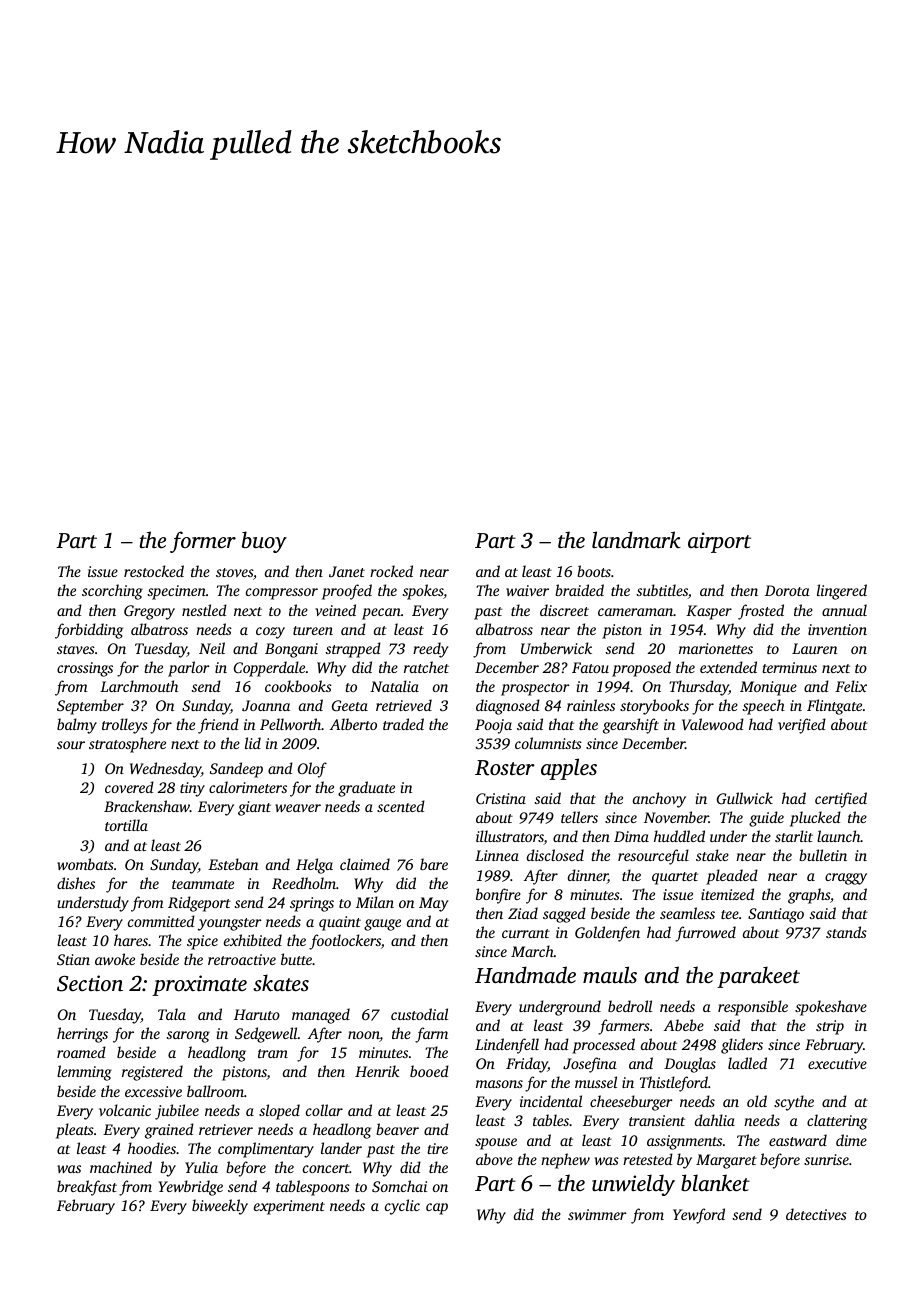 Image resolution: width=924 pixels, height=1308 pixels. Describe the element at coordinates (177, 1112) in the document. I see `jubilee` at that location.
